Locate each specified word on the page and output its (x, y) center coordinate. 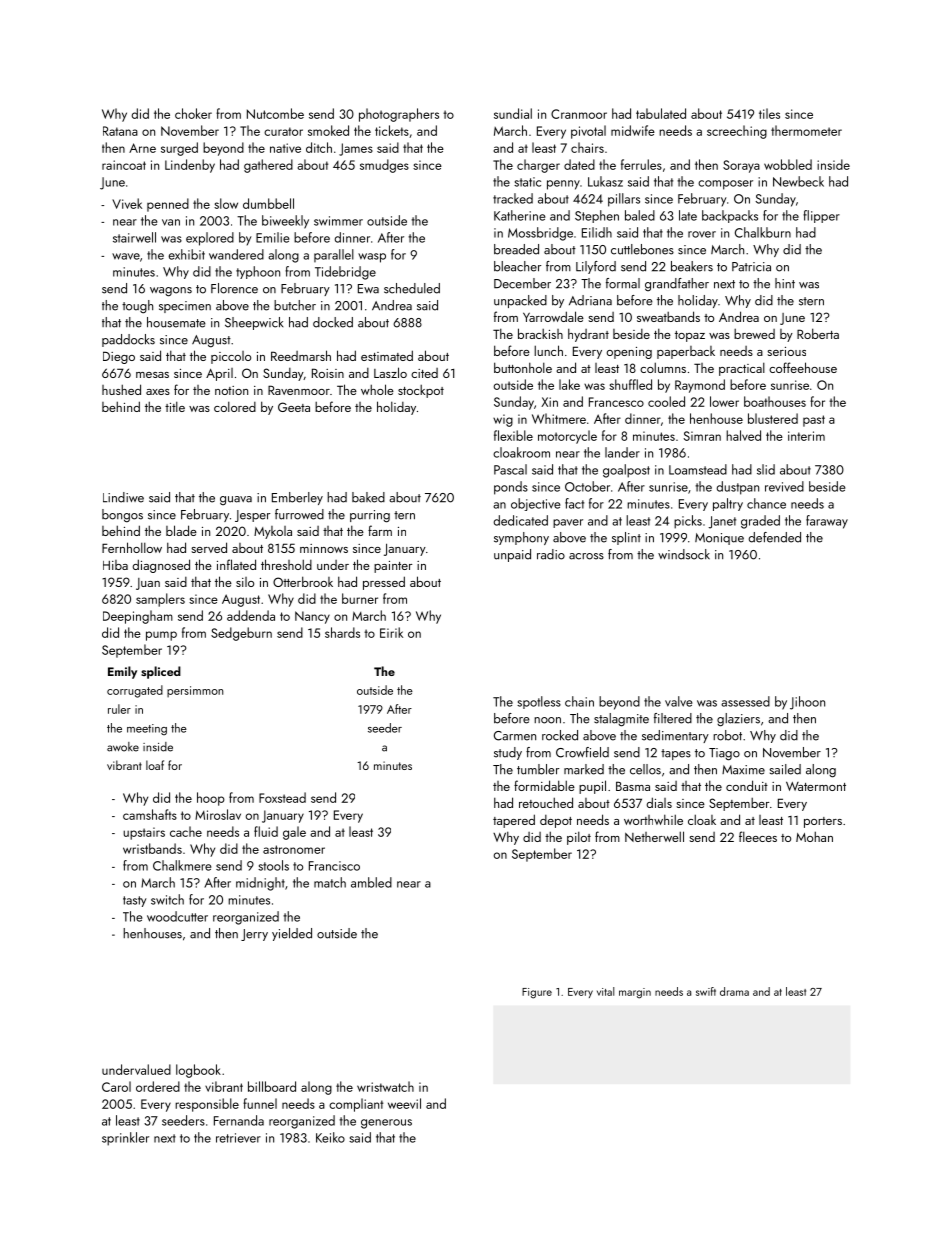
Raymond (700, 386)
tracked (513, 198)
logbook (198, 1071)
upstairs (144, 833)
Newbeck (798, 181)
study (508, 753)
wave (126, 256)
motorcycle (567, 437)
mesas (152, 375)
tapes (676, 754)
